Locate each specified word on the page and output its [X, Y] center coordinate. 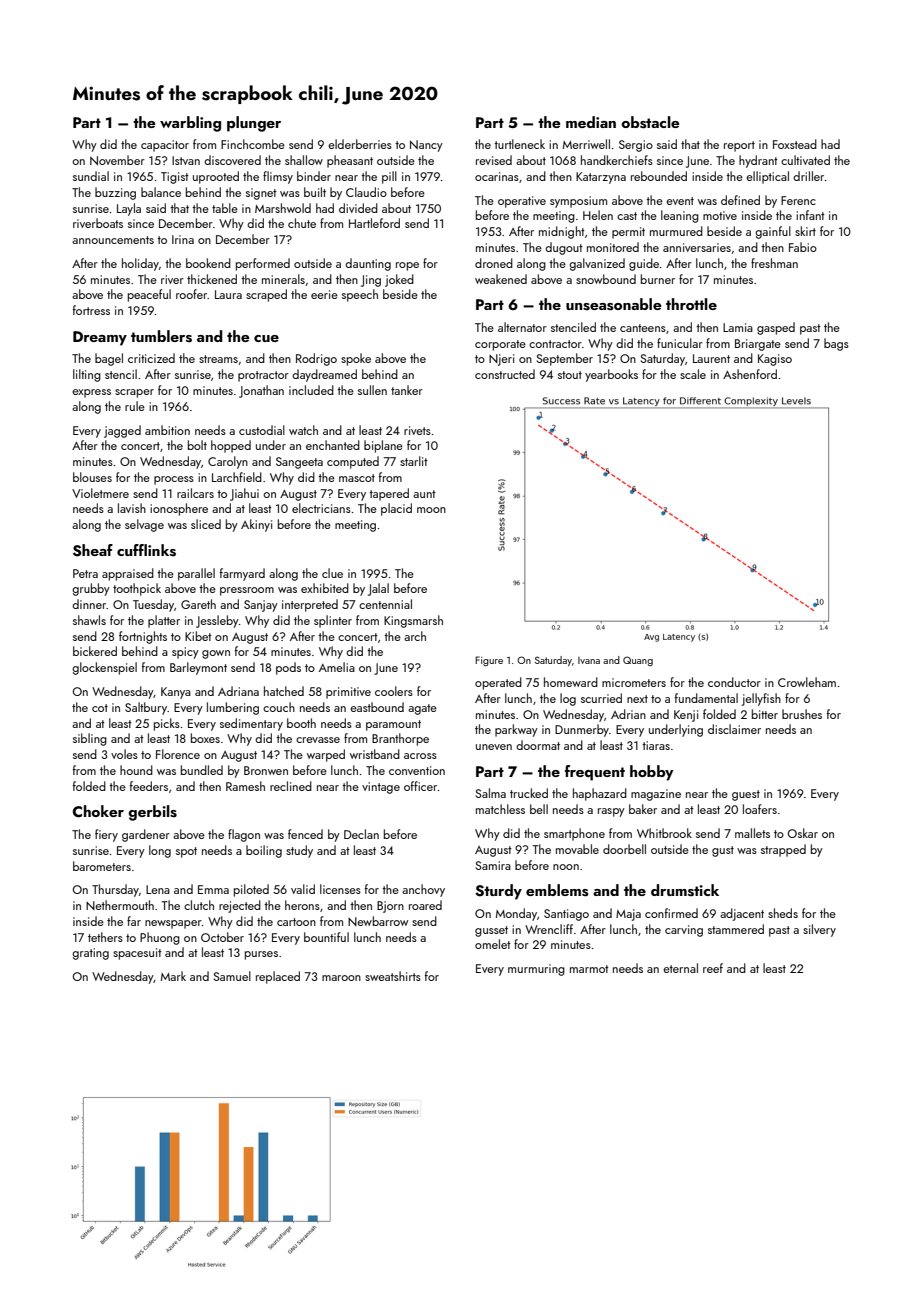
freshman [774, 263]
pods [288, 668]
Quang [638, 661]
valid [303, 889]
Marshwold [283, 208]
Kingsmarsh [413, 621]
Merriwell [586, 144]
